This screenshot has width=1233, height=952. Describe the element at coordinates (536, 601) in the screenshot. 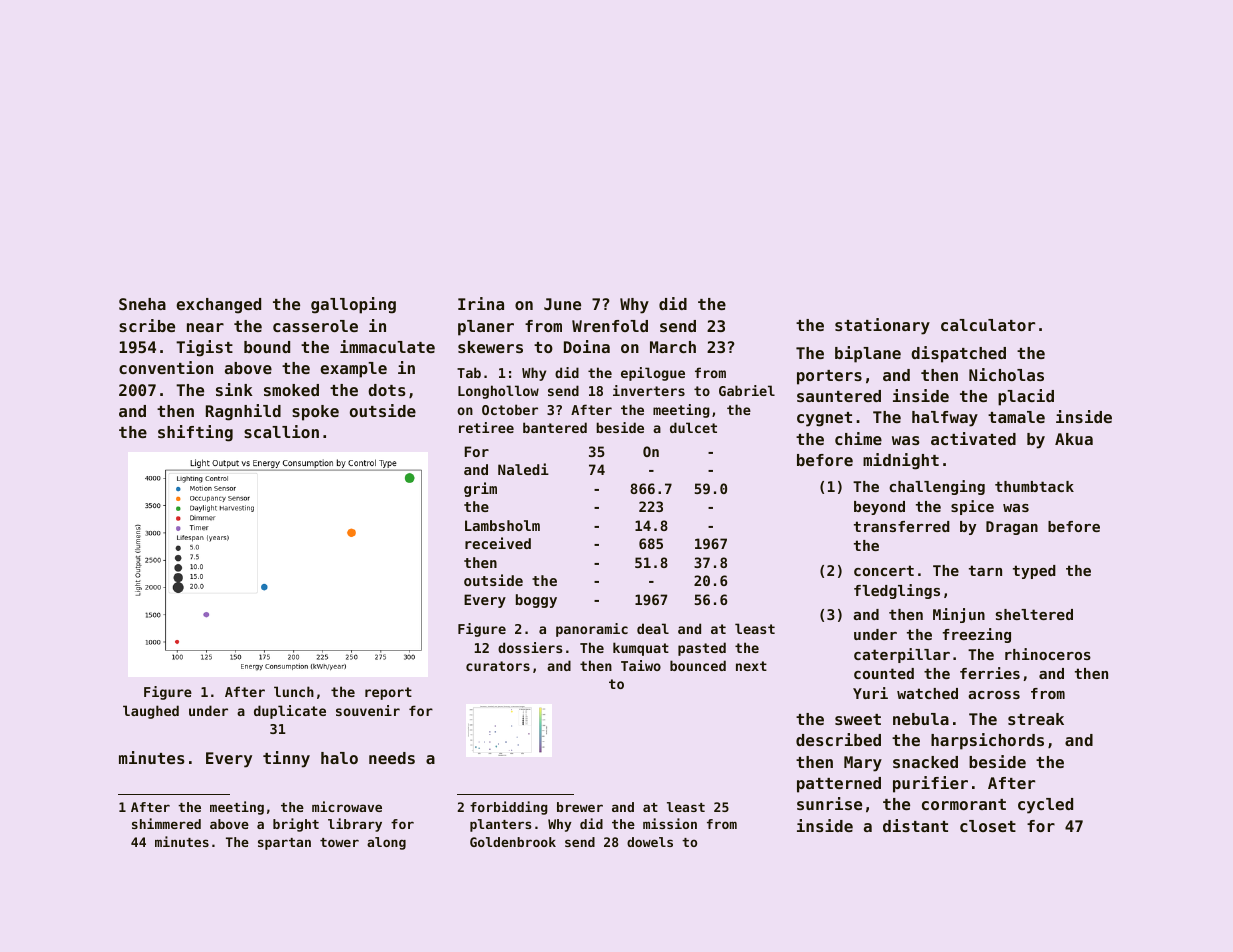

I see `boggy` at that location.
